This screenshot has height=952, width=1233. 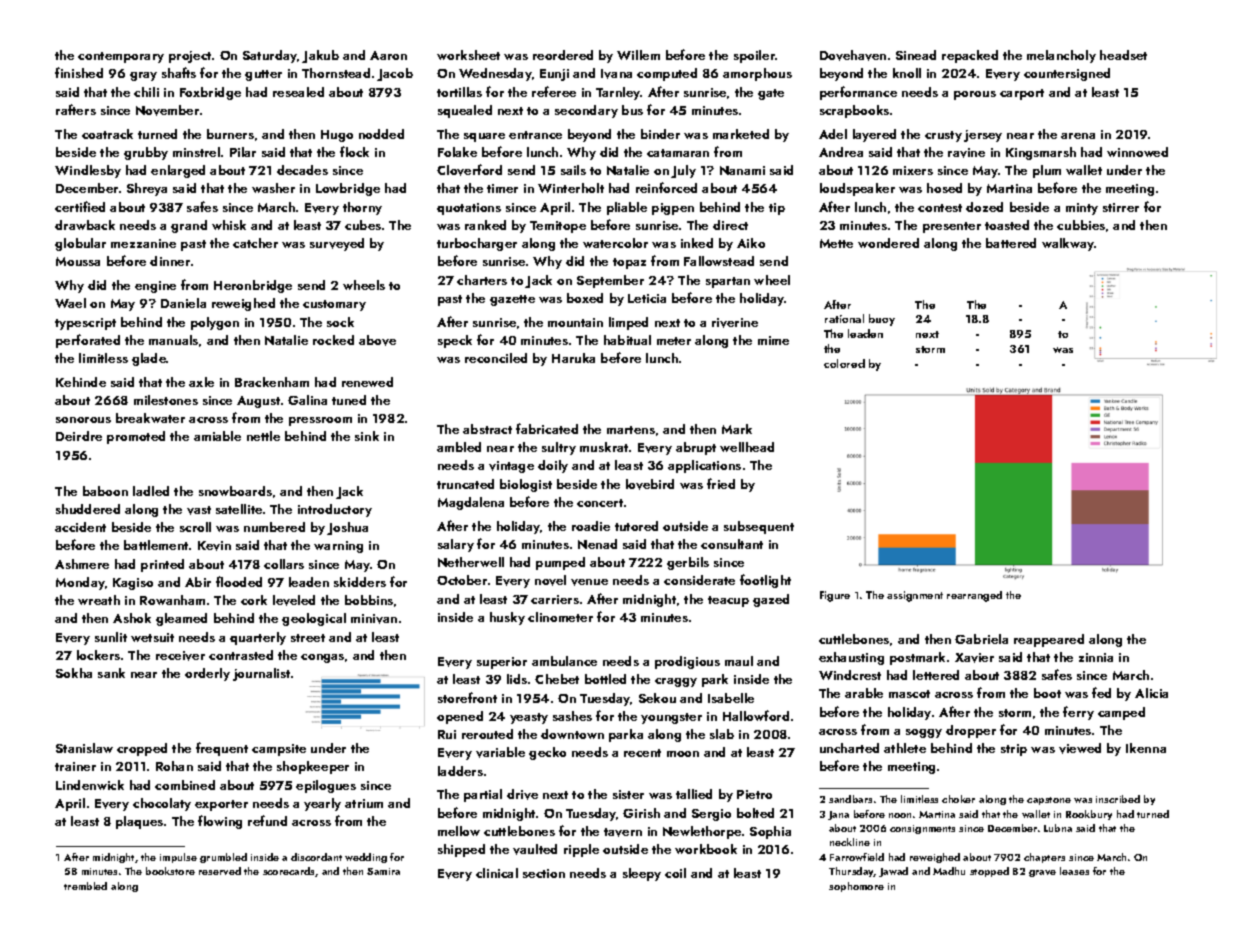 I want to click on grave, so click(x=1042, y=873).
